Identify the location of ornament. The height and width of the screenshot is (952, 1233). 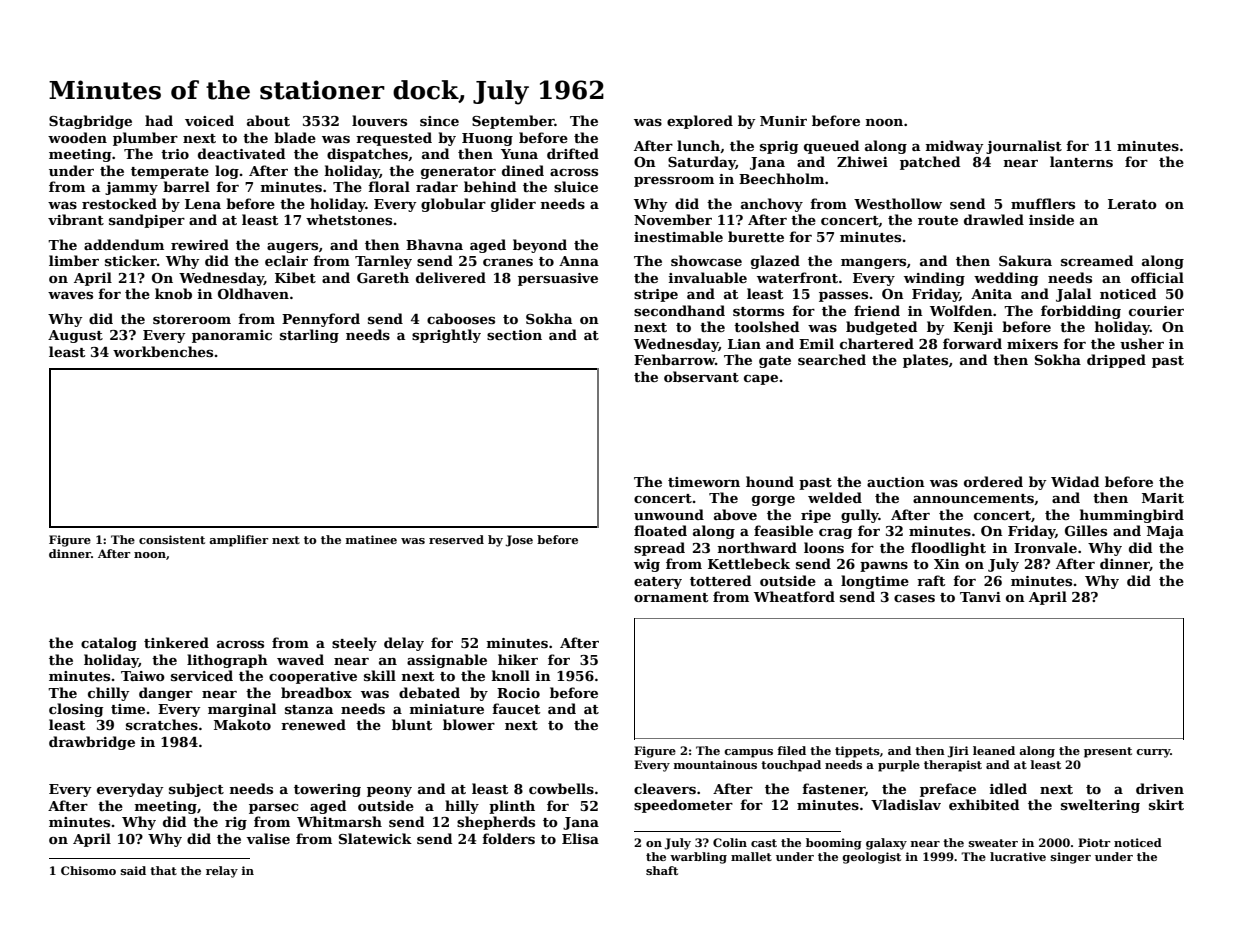
(671, 597).
